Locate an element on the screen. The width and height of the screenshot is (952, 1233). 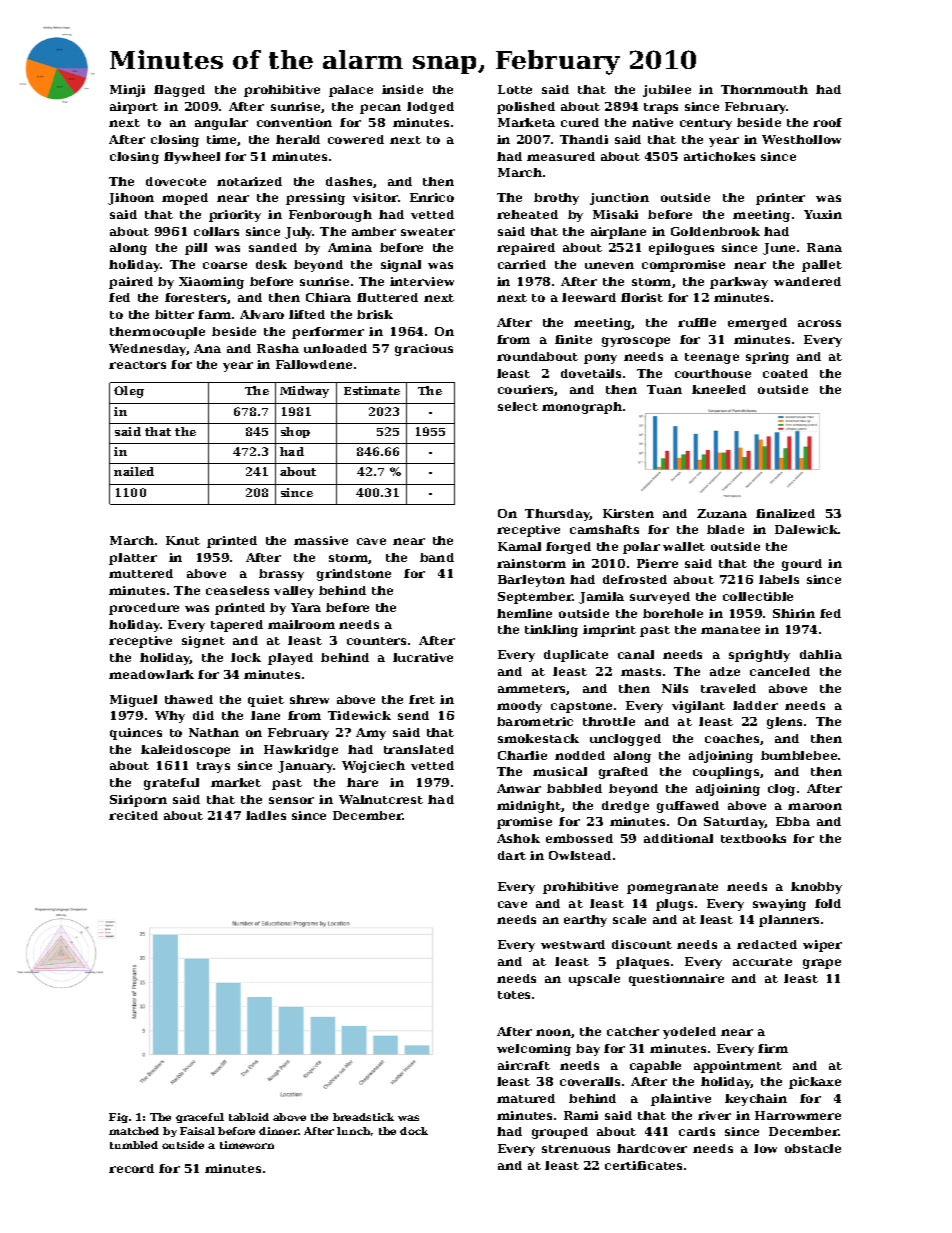
ladles is located at coordinates (266, 815).
